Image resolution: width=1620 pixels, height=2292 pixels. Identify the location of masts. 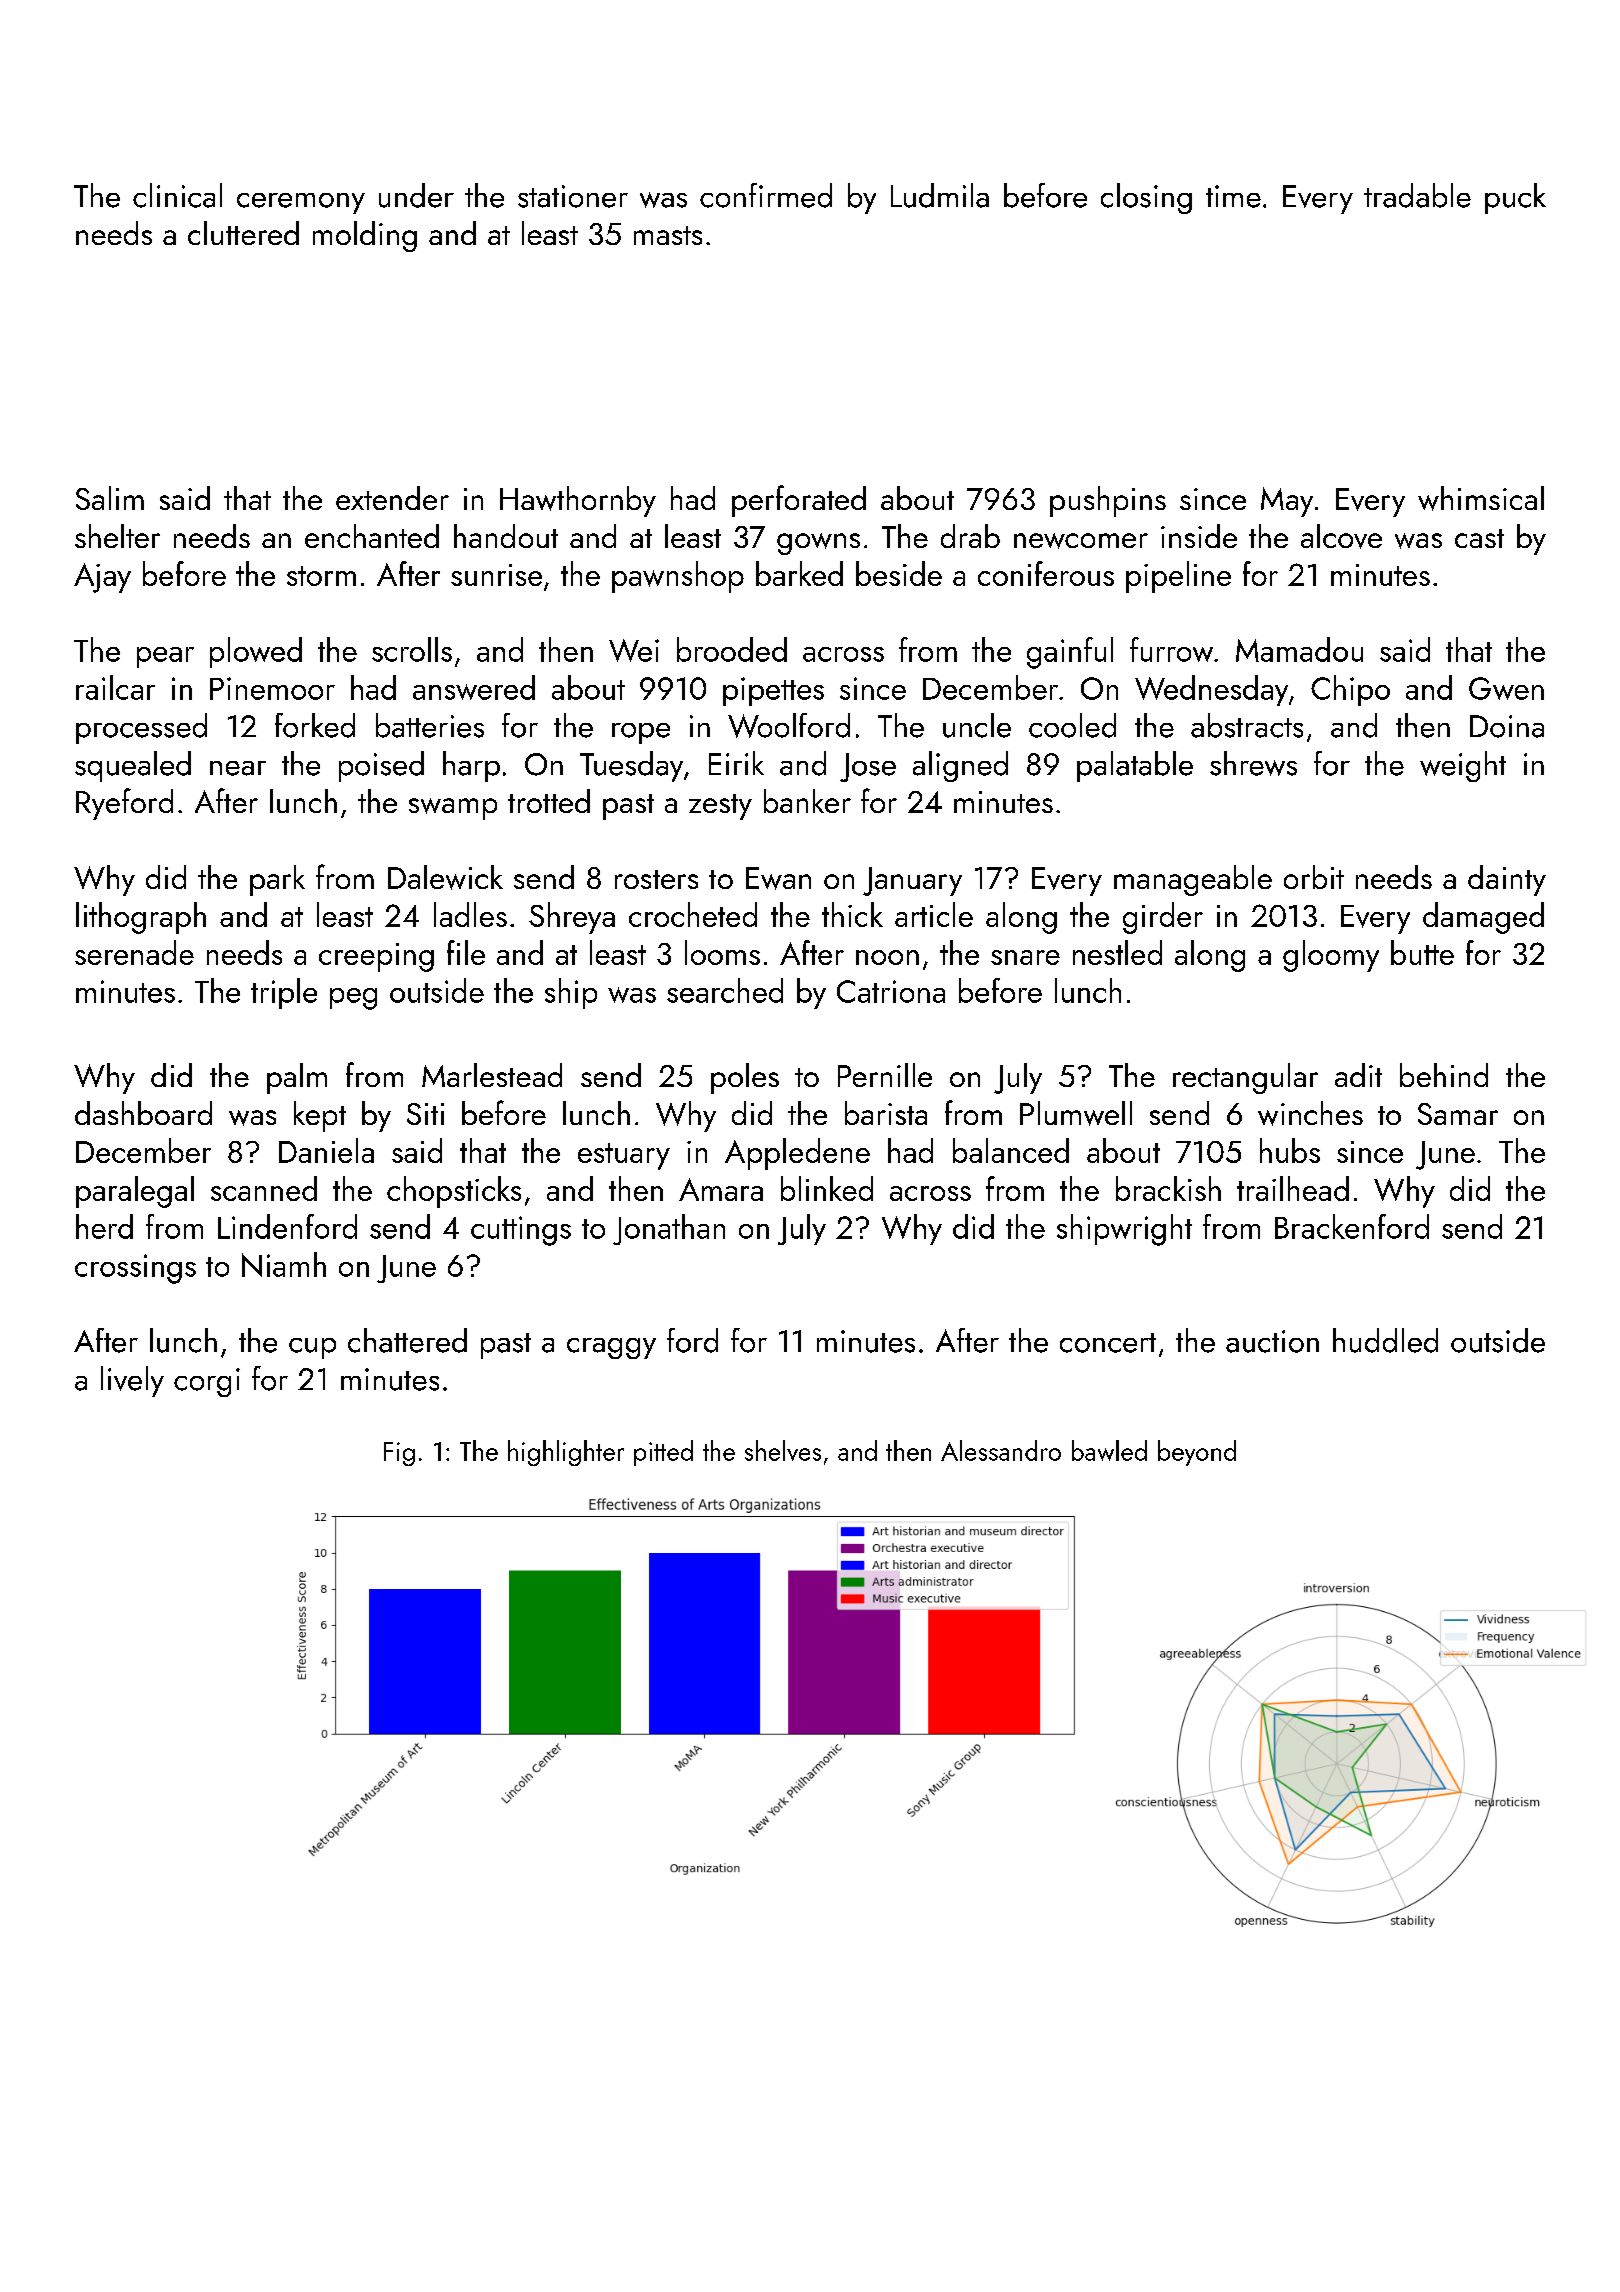
(668, 235).
